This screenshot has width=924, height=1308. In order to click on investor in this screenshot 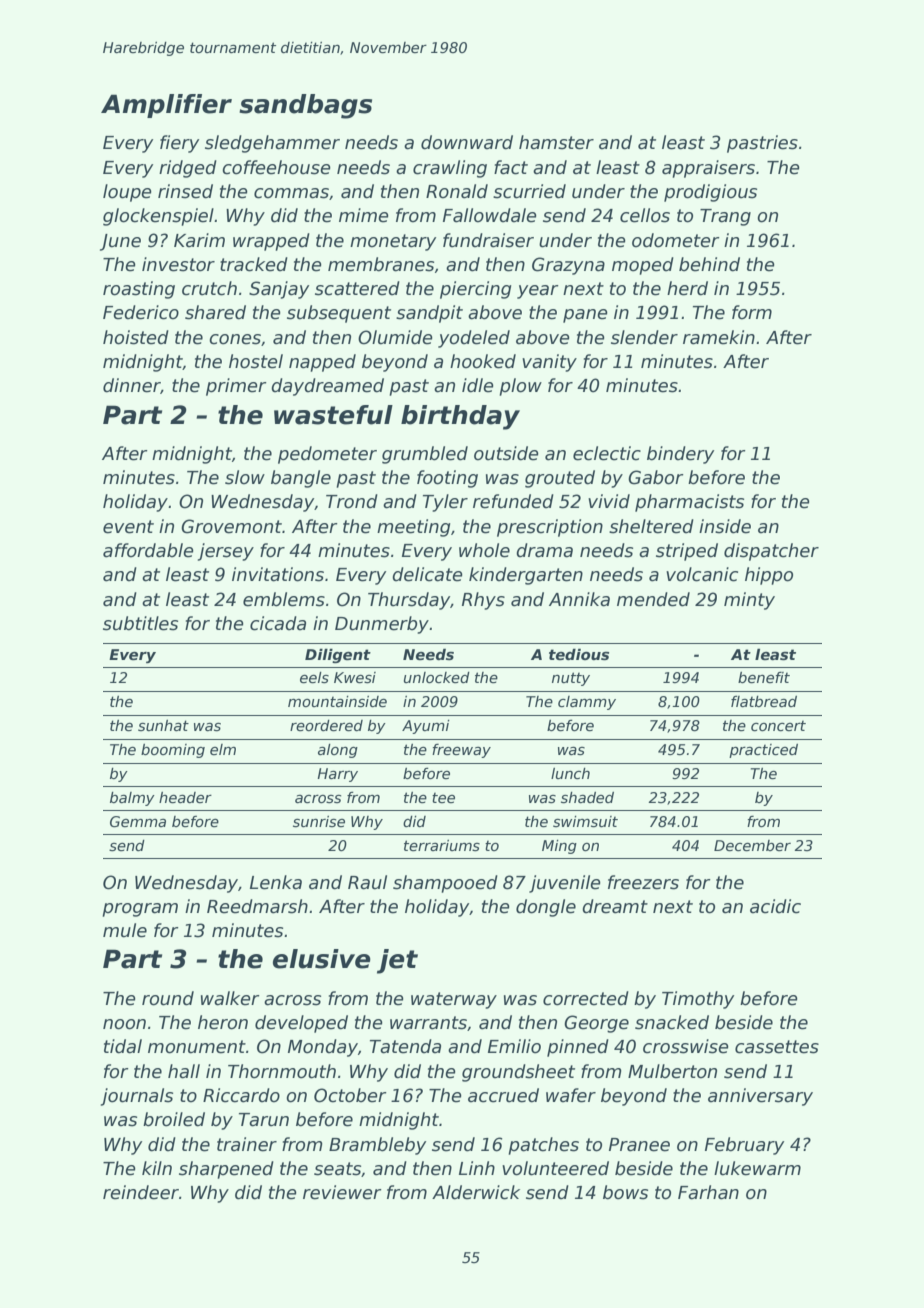, I will do `click(178, 264)`.
